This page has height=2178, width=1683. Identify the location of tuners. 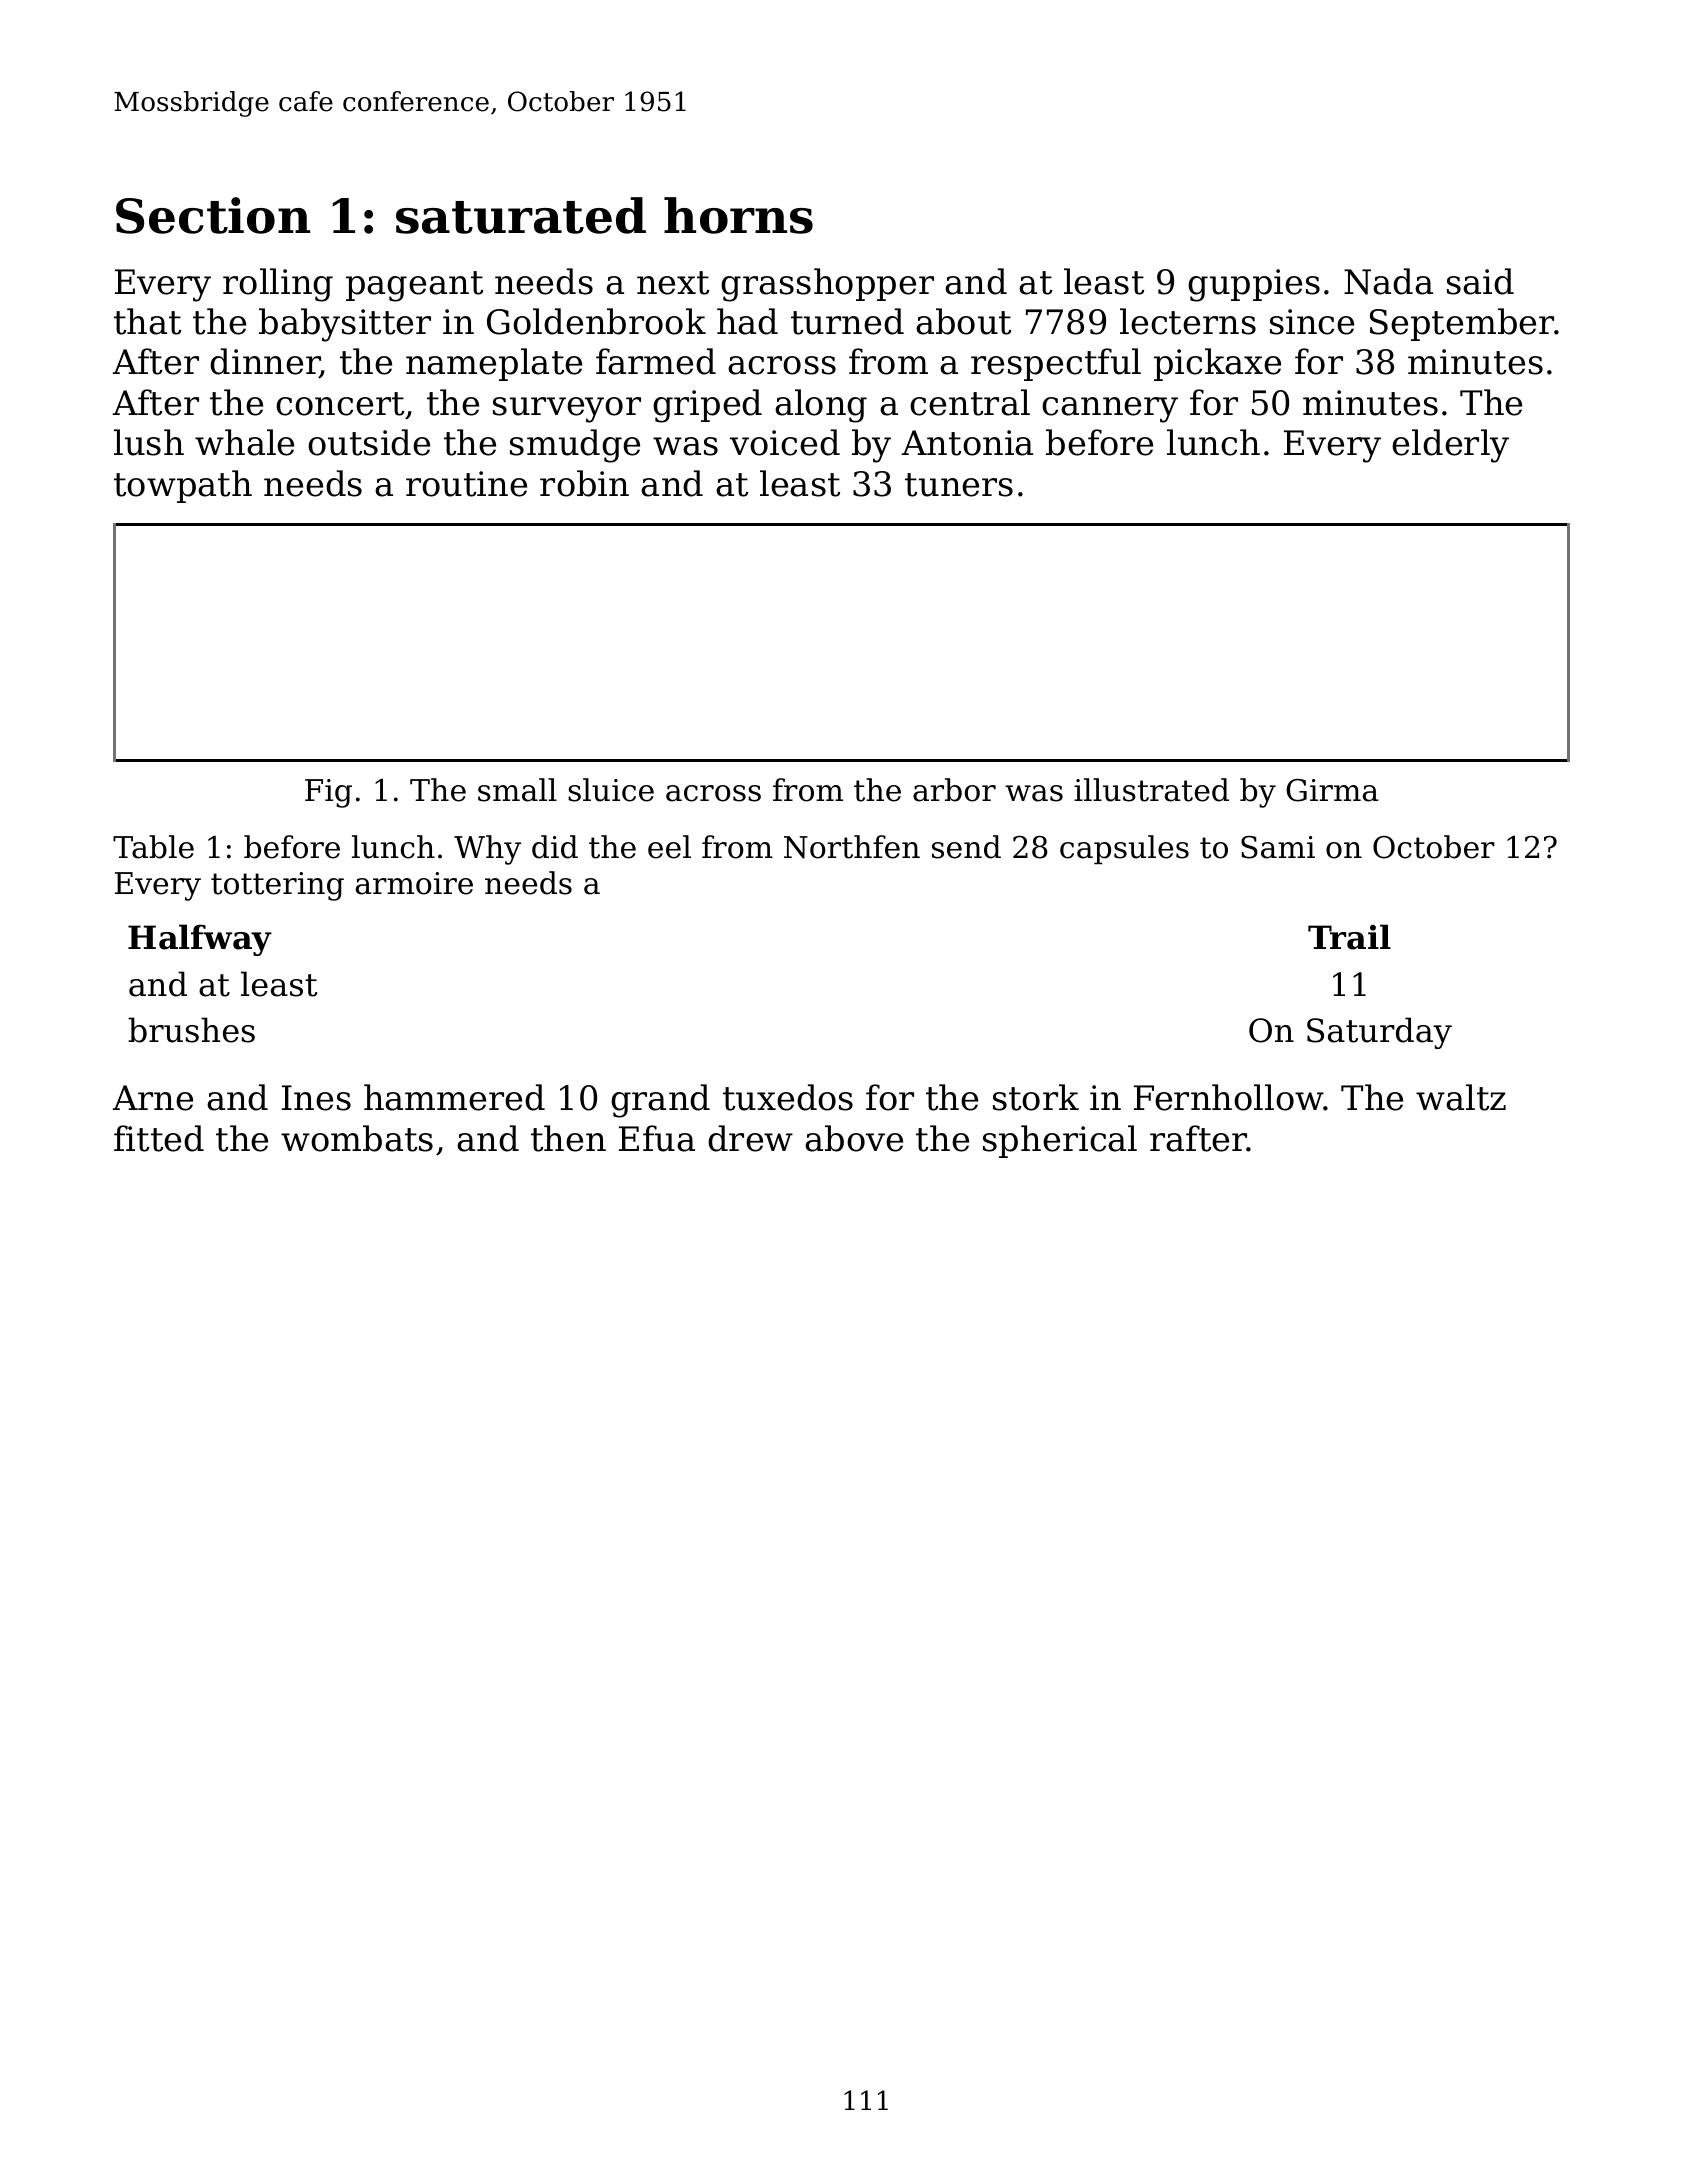
(959, 485).
